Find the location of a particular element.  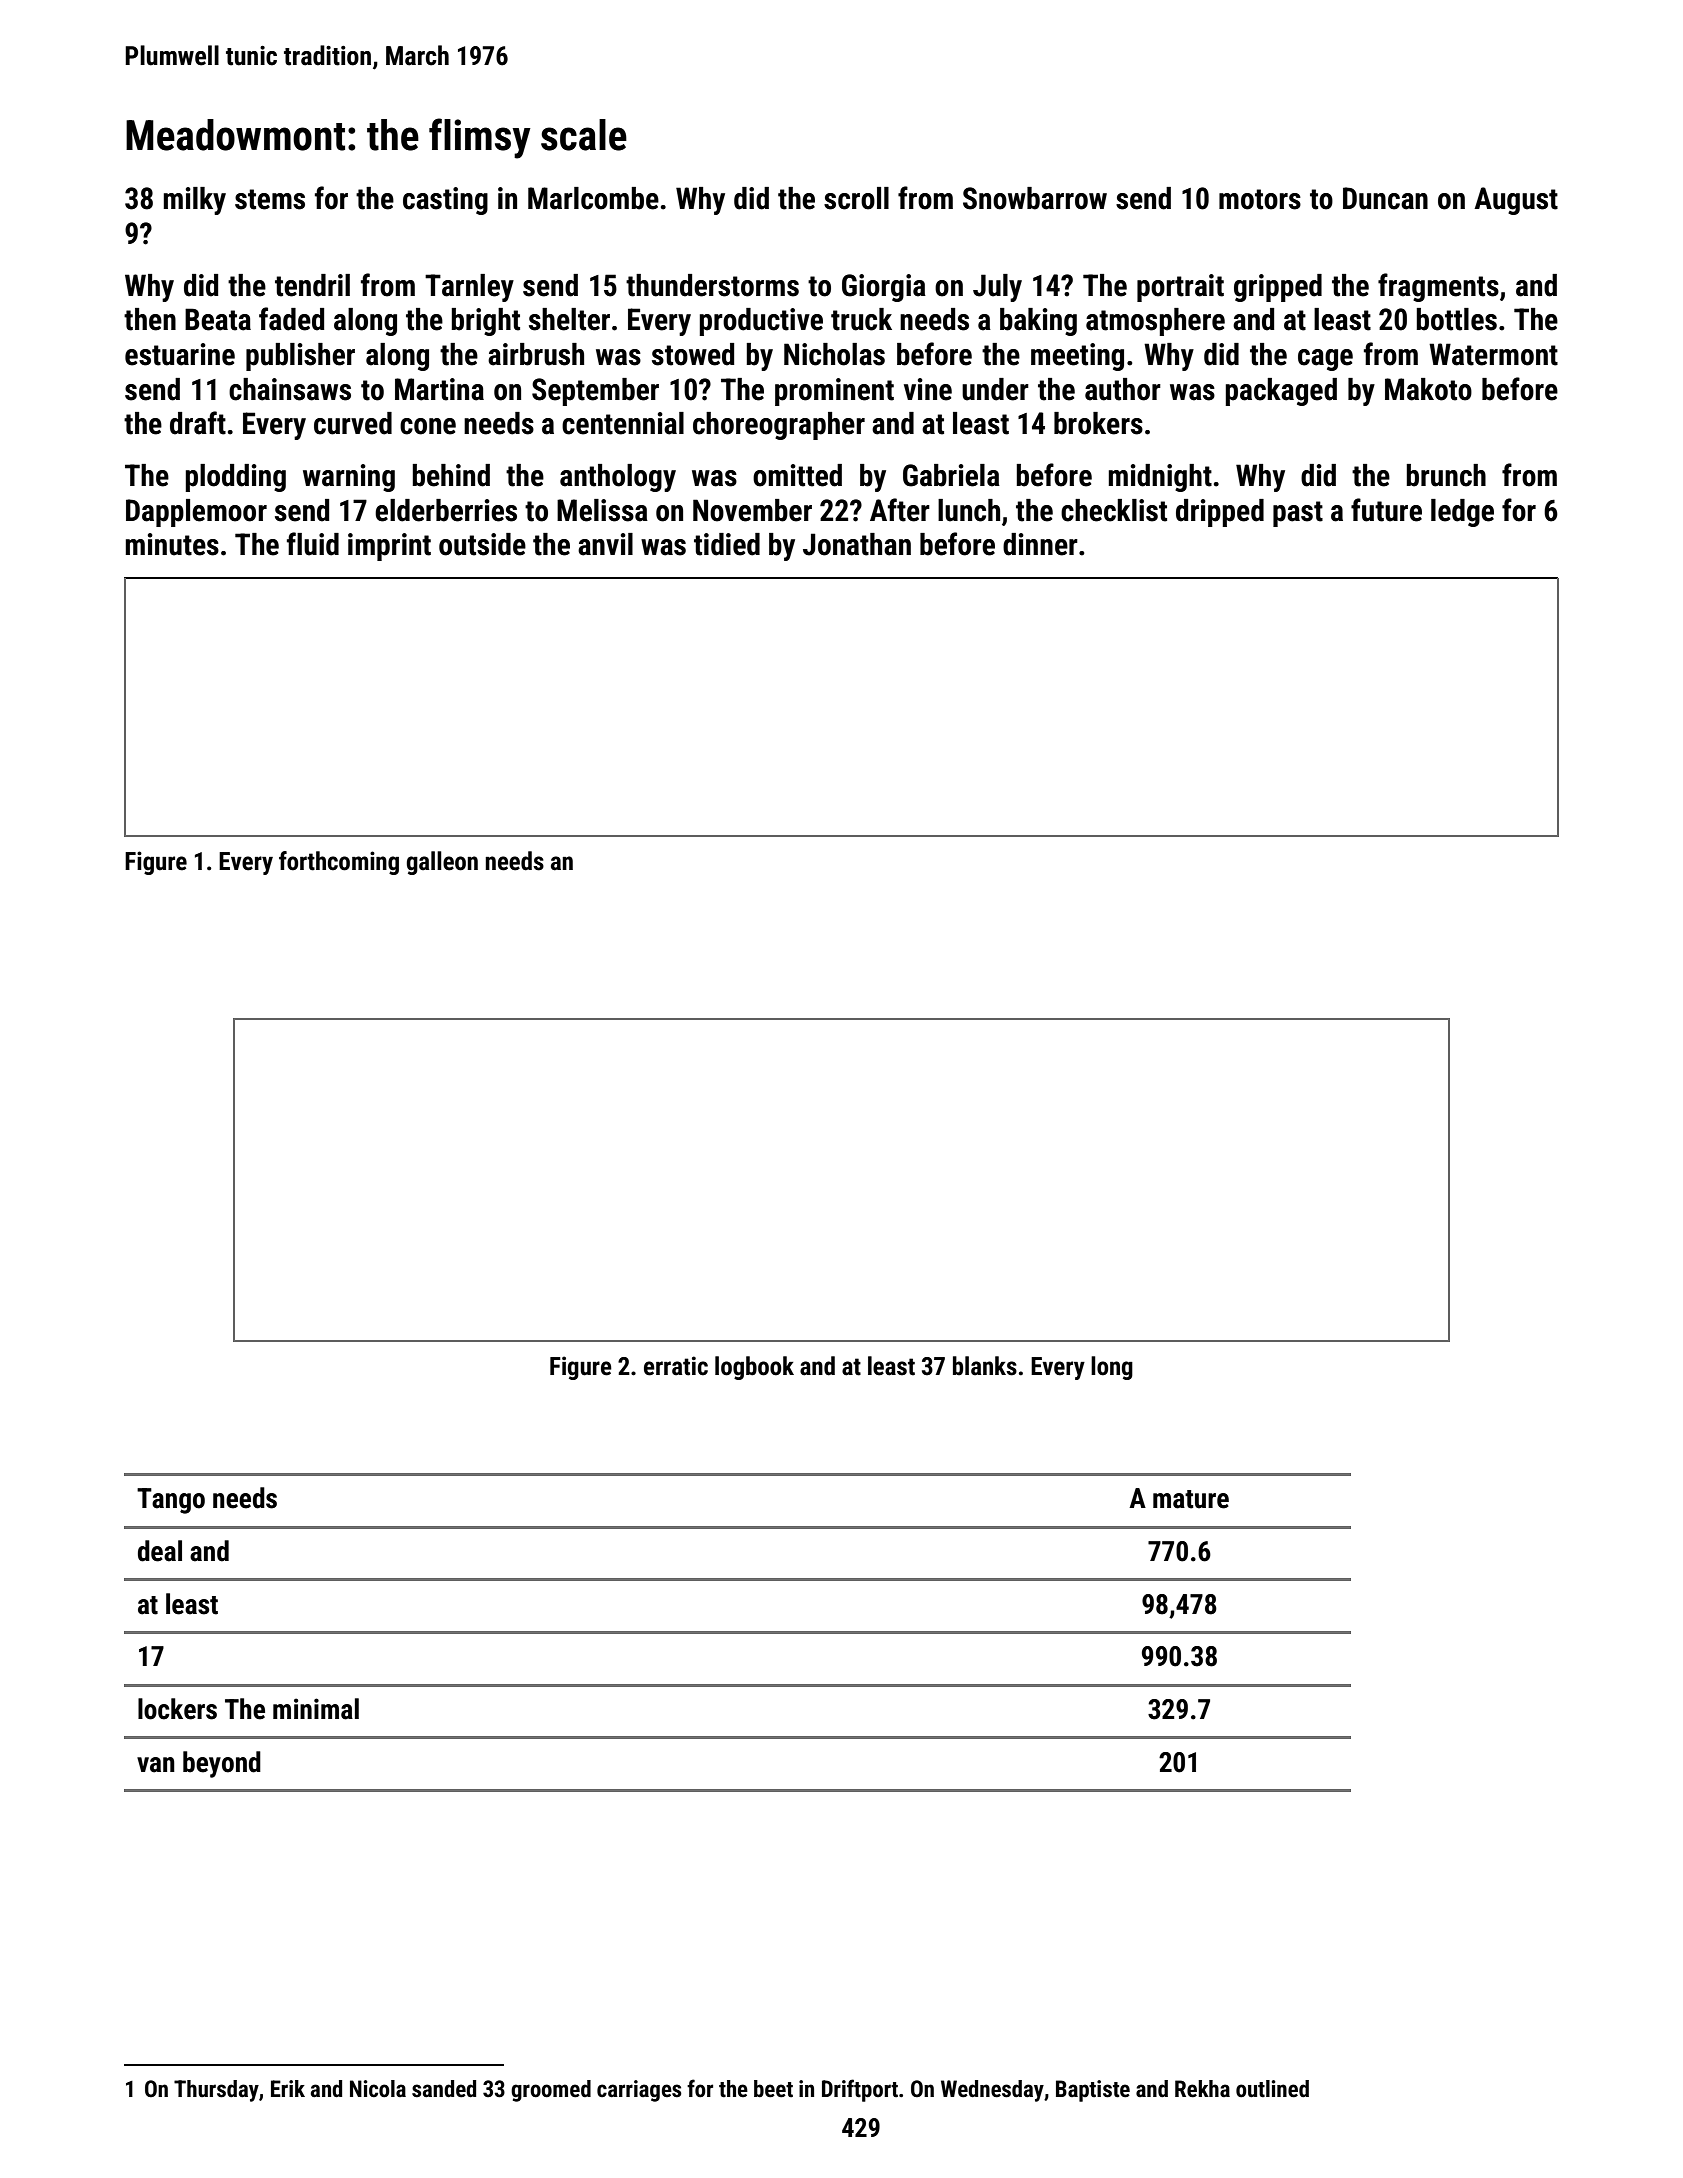

forthcoming is located at coordinates (339, 863).
